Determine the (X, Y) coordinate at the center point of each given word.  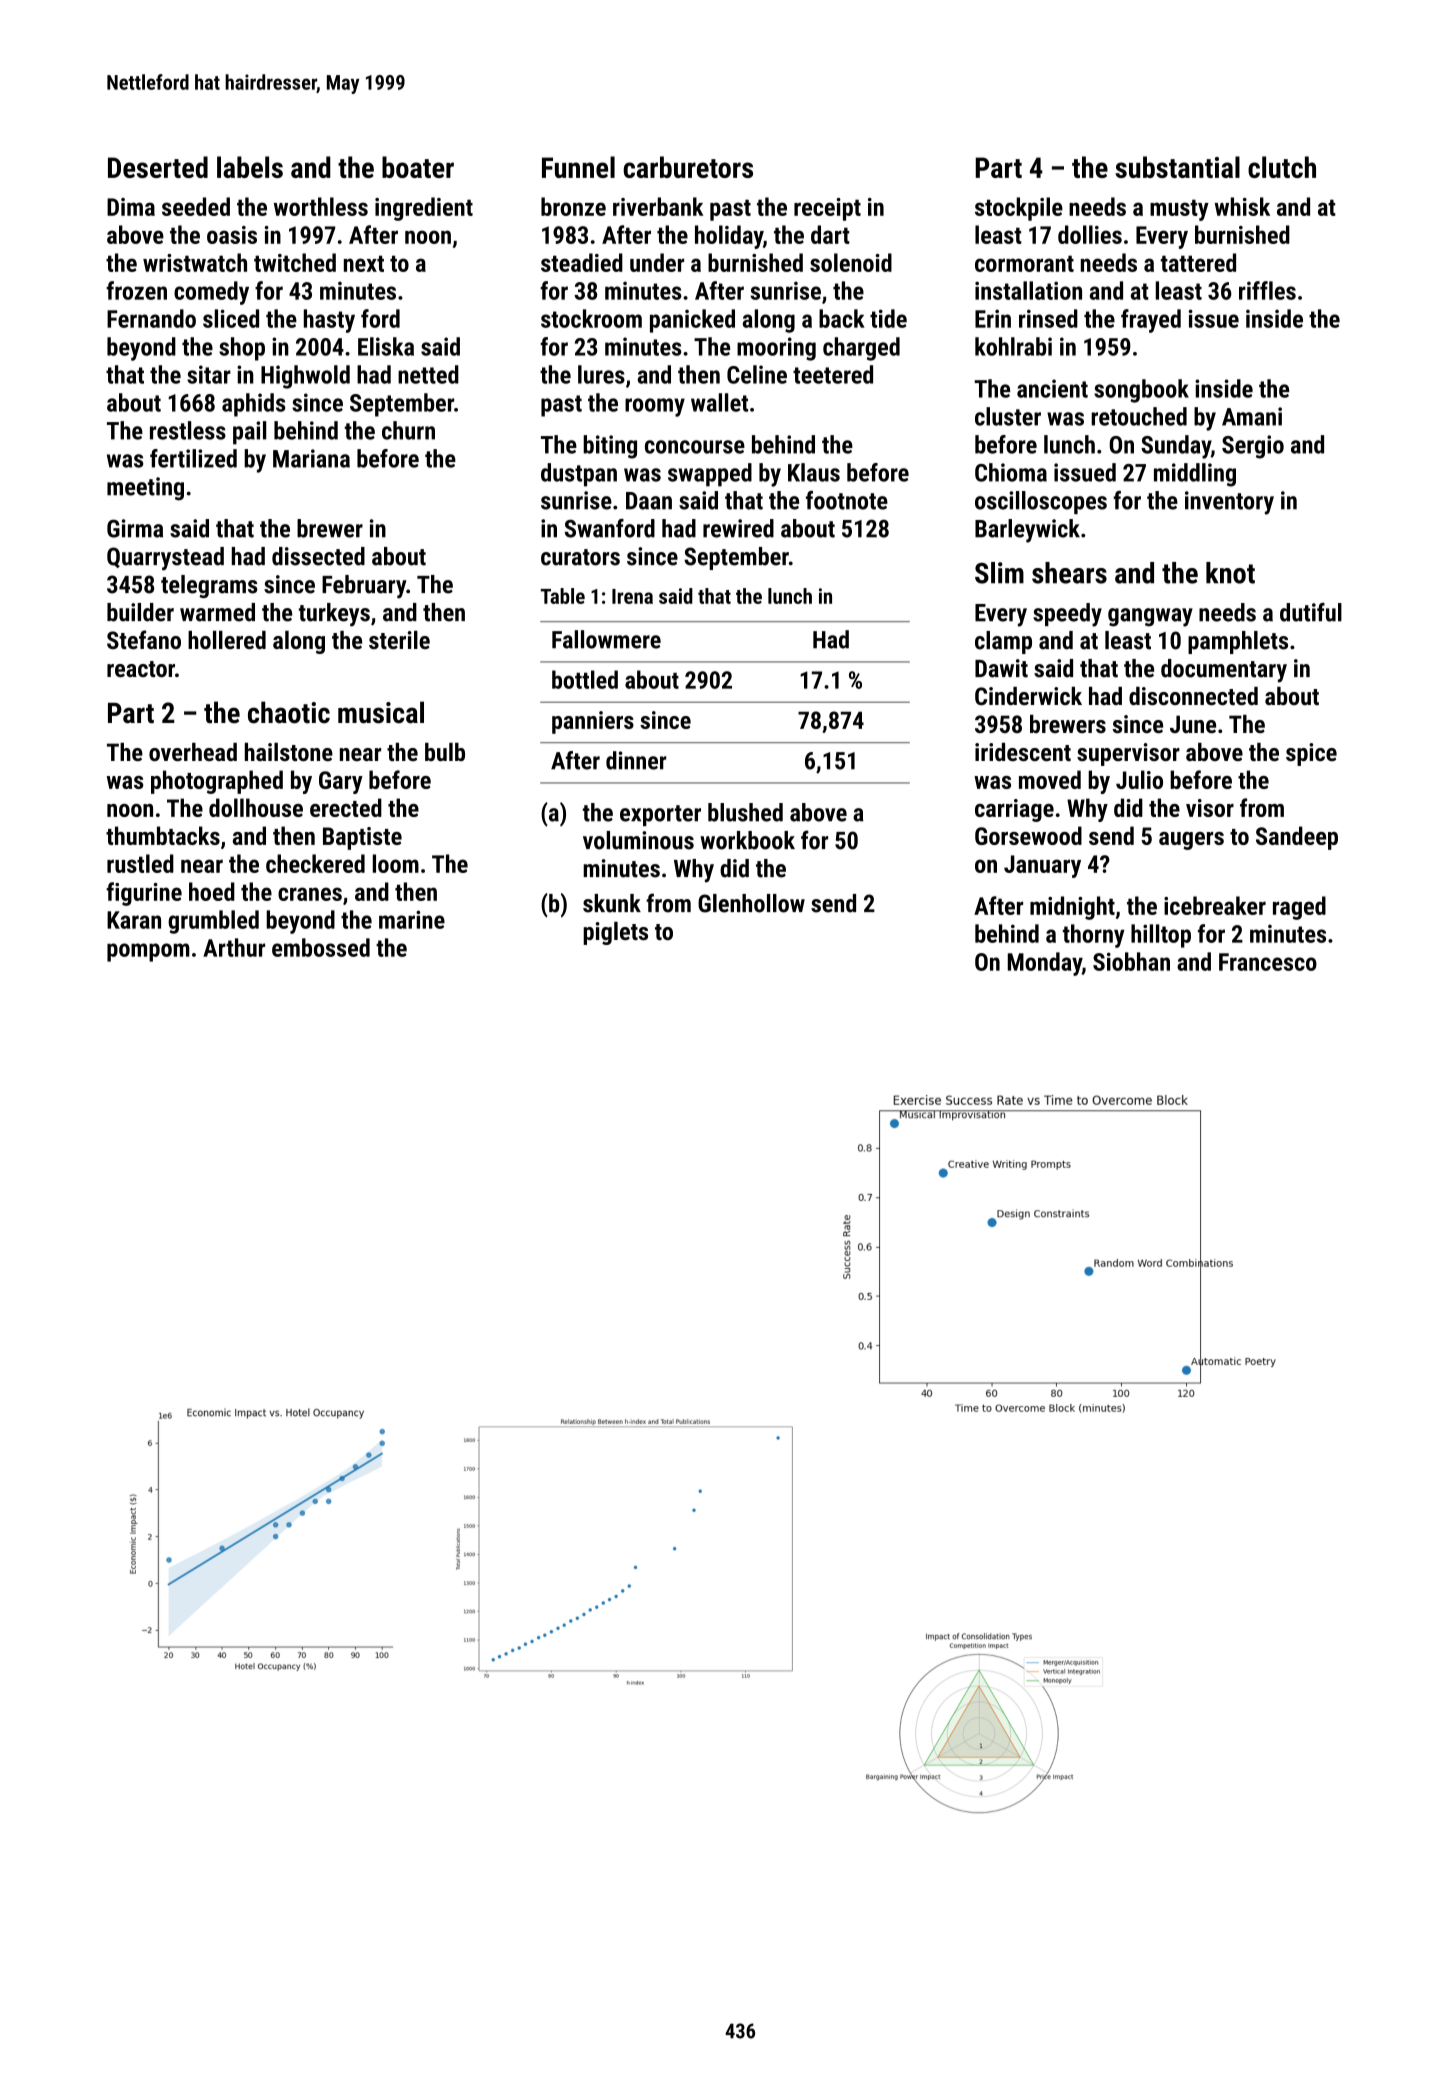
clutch (1282, 167)
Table (563, 596)
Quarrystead (165, 559)
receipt (827, 209)
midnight (1072, 908)
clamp (1003, 642)
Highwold (305, 377)
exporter (660, 815)
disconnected (1193, 696)
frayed (1151, 321)
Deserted (158, 167)
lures (601, 374)
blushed (745, 812)
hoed (212, 891)
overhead (193, 752)
